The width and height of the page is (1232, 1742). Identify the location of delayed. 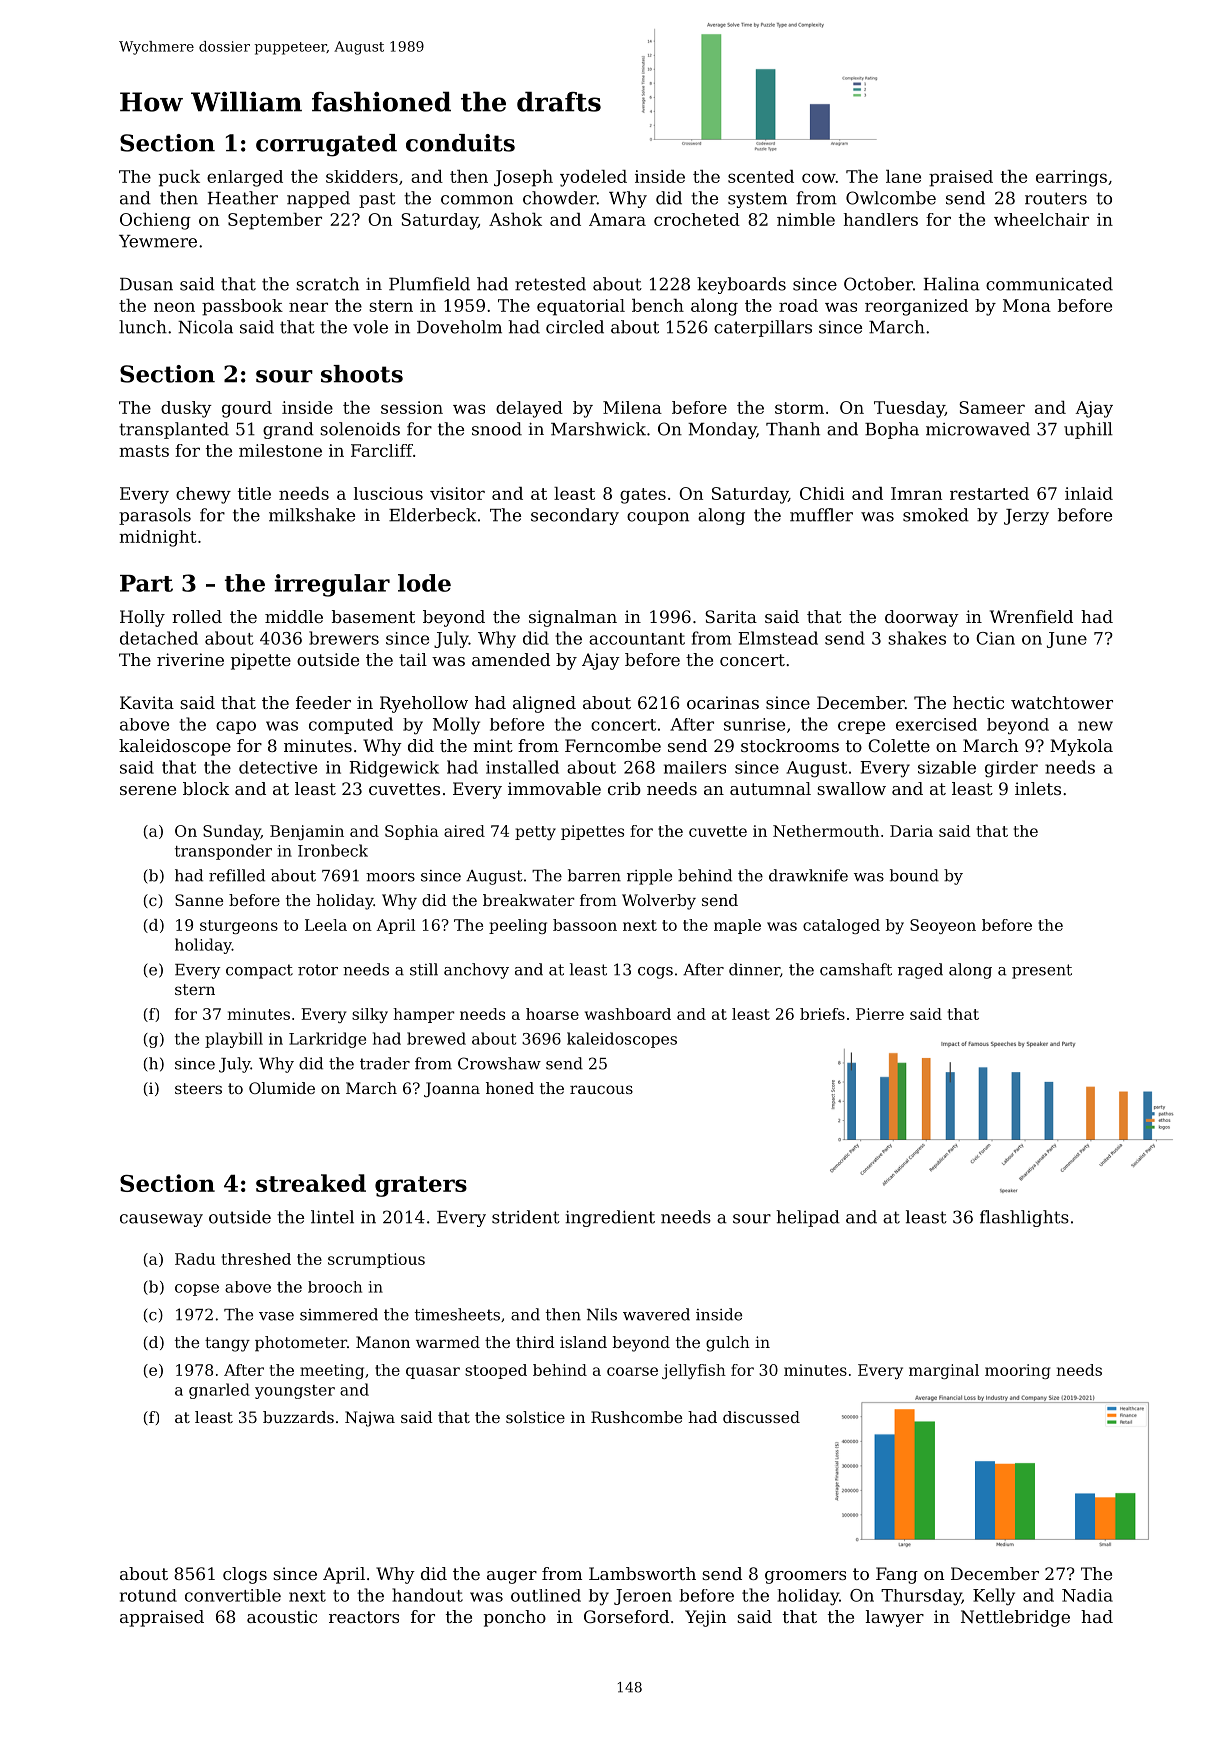
(529, 409).
